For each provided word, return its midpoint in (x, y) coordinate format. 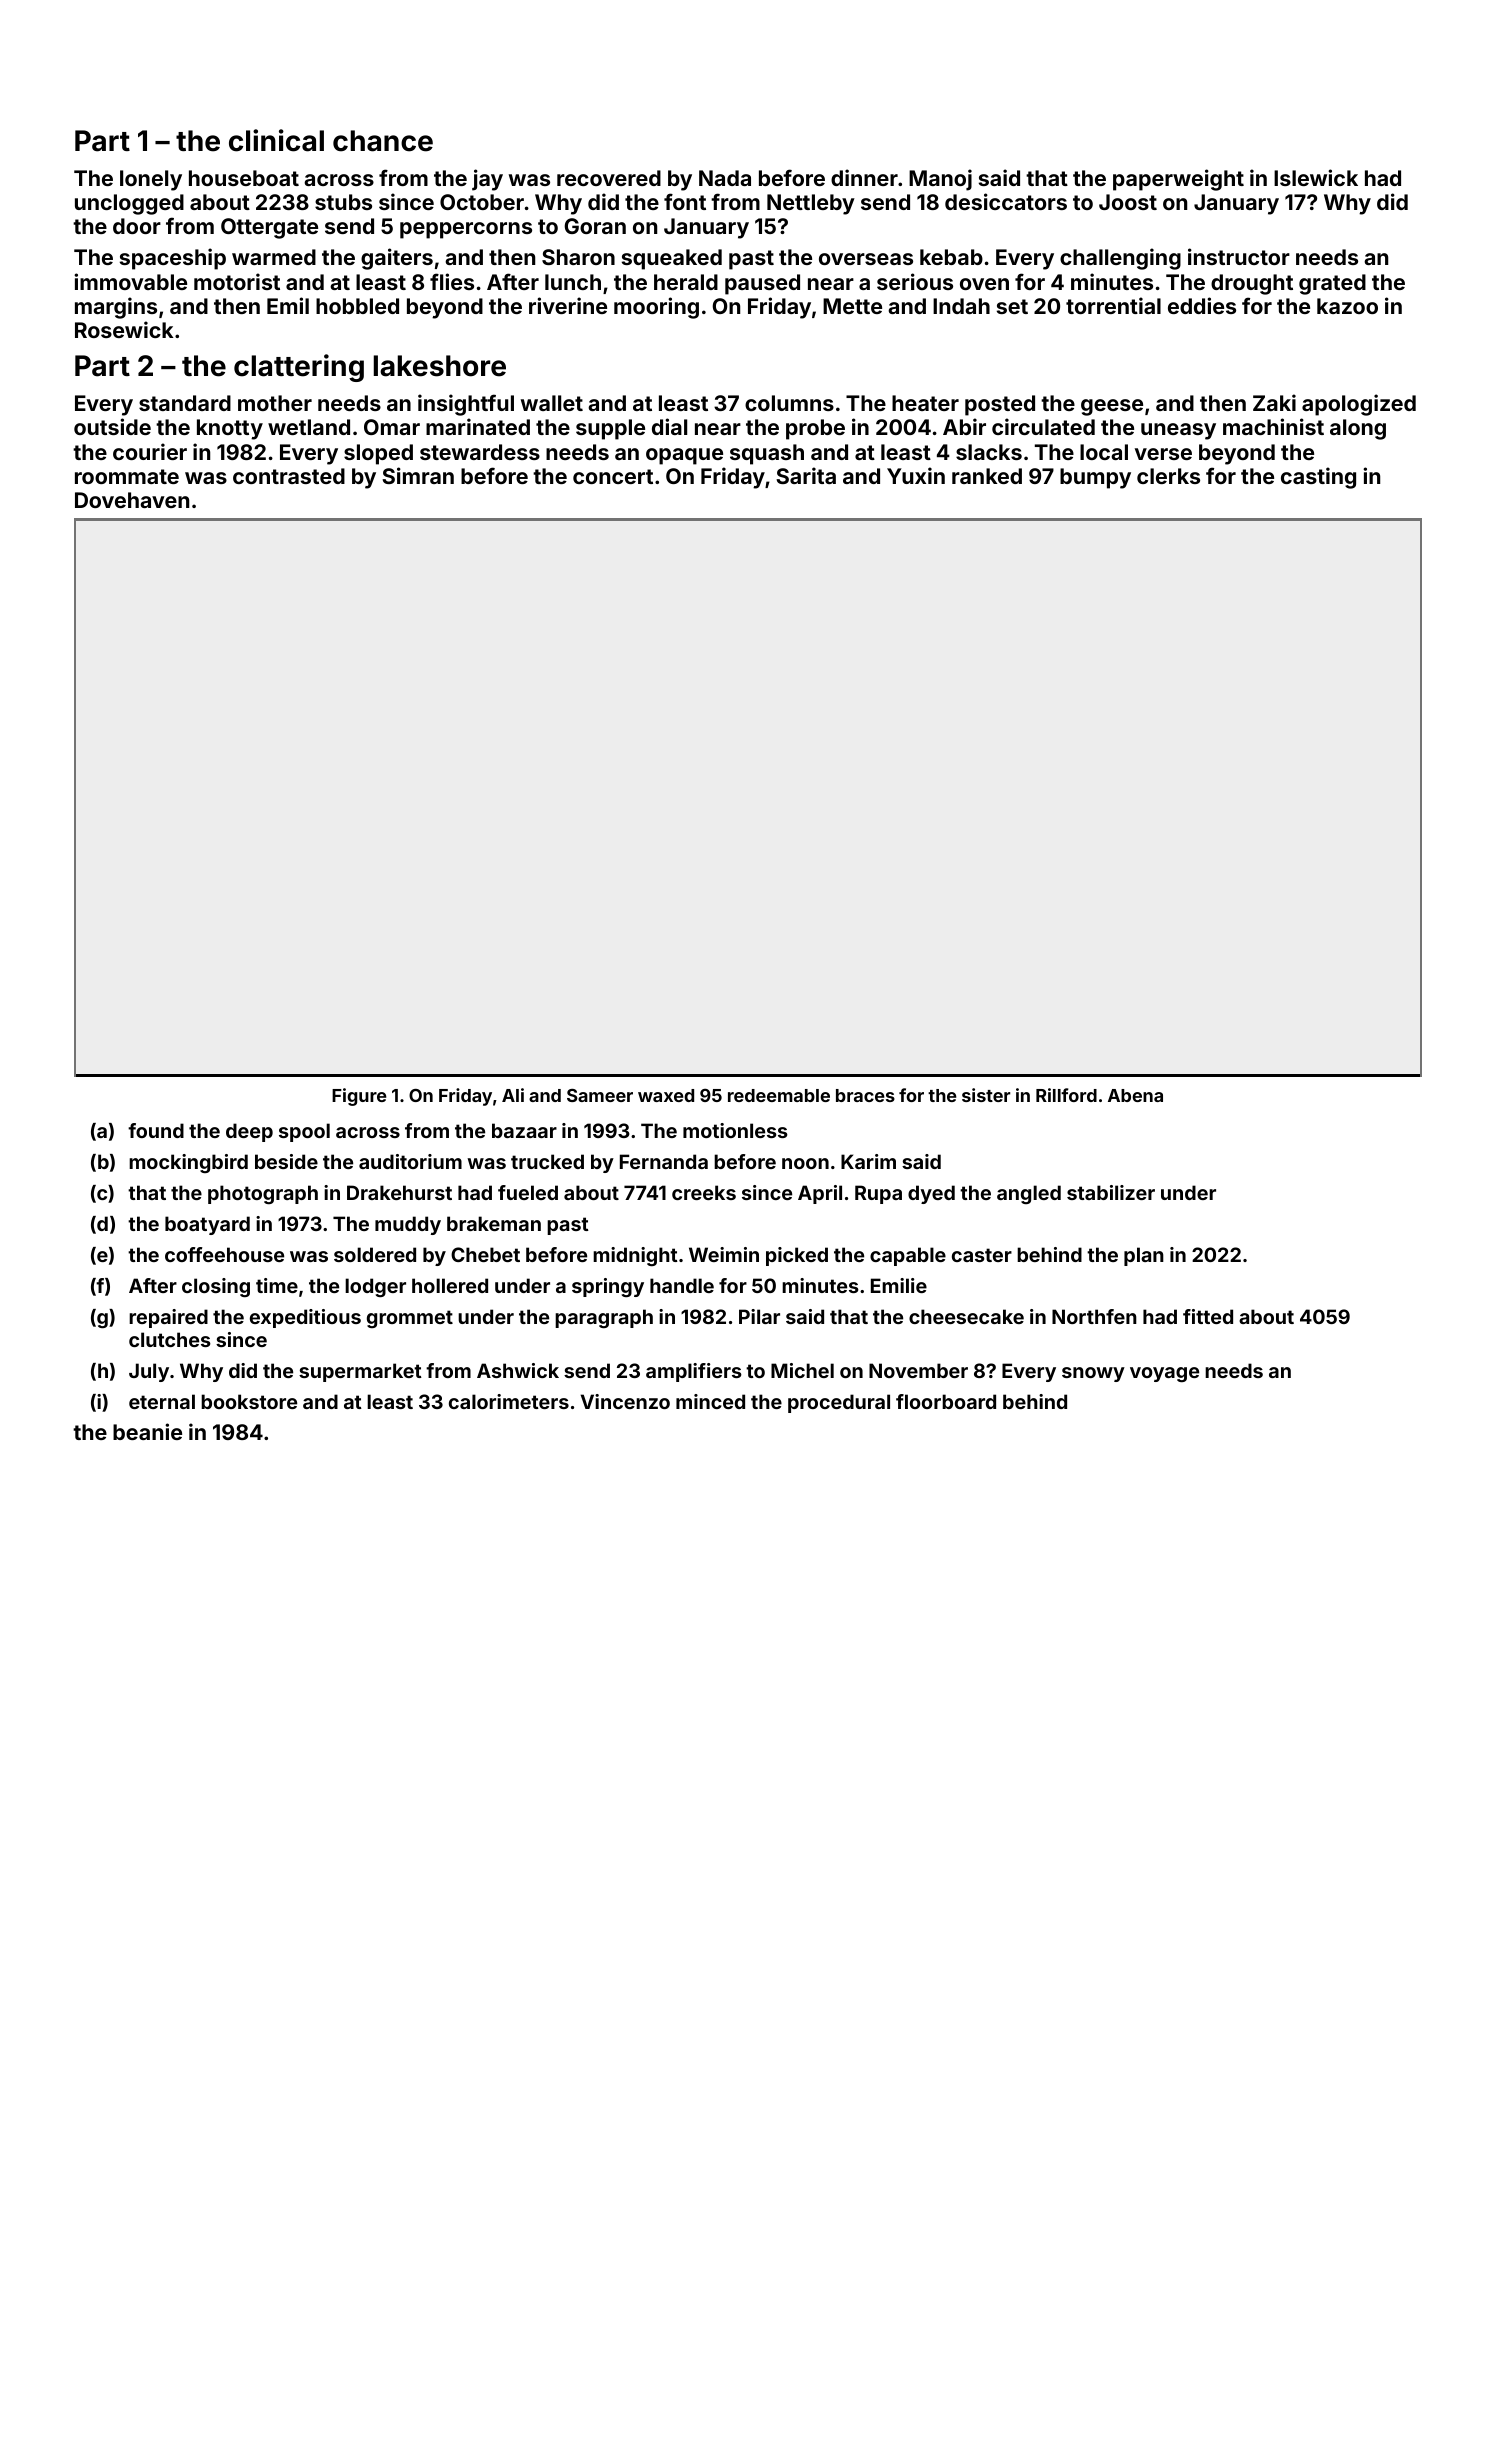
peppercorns (466, 230)
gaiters (397, 259)
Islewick (1316, 177)
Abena (1135, 1095)
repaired (168, 1318)
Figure (359, 1097)
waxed (666, 1095)
